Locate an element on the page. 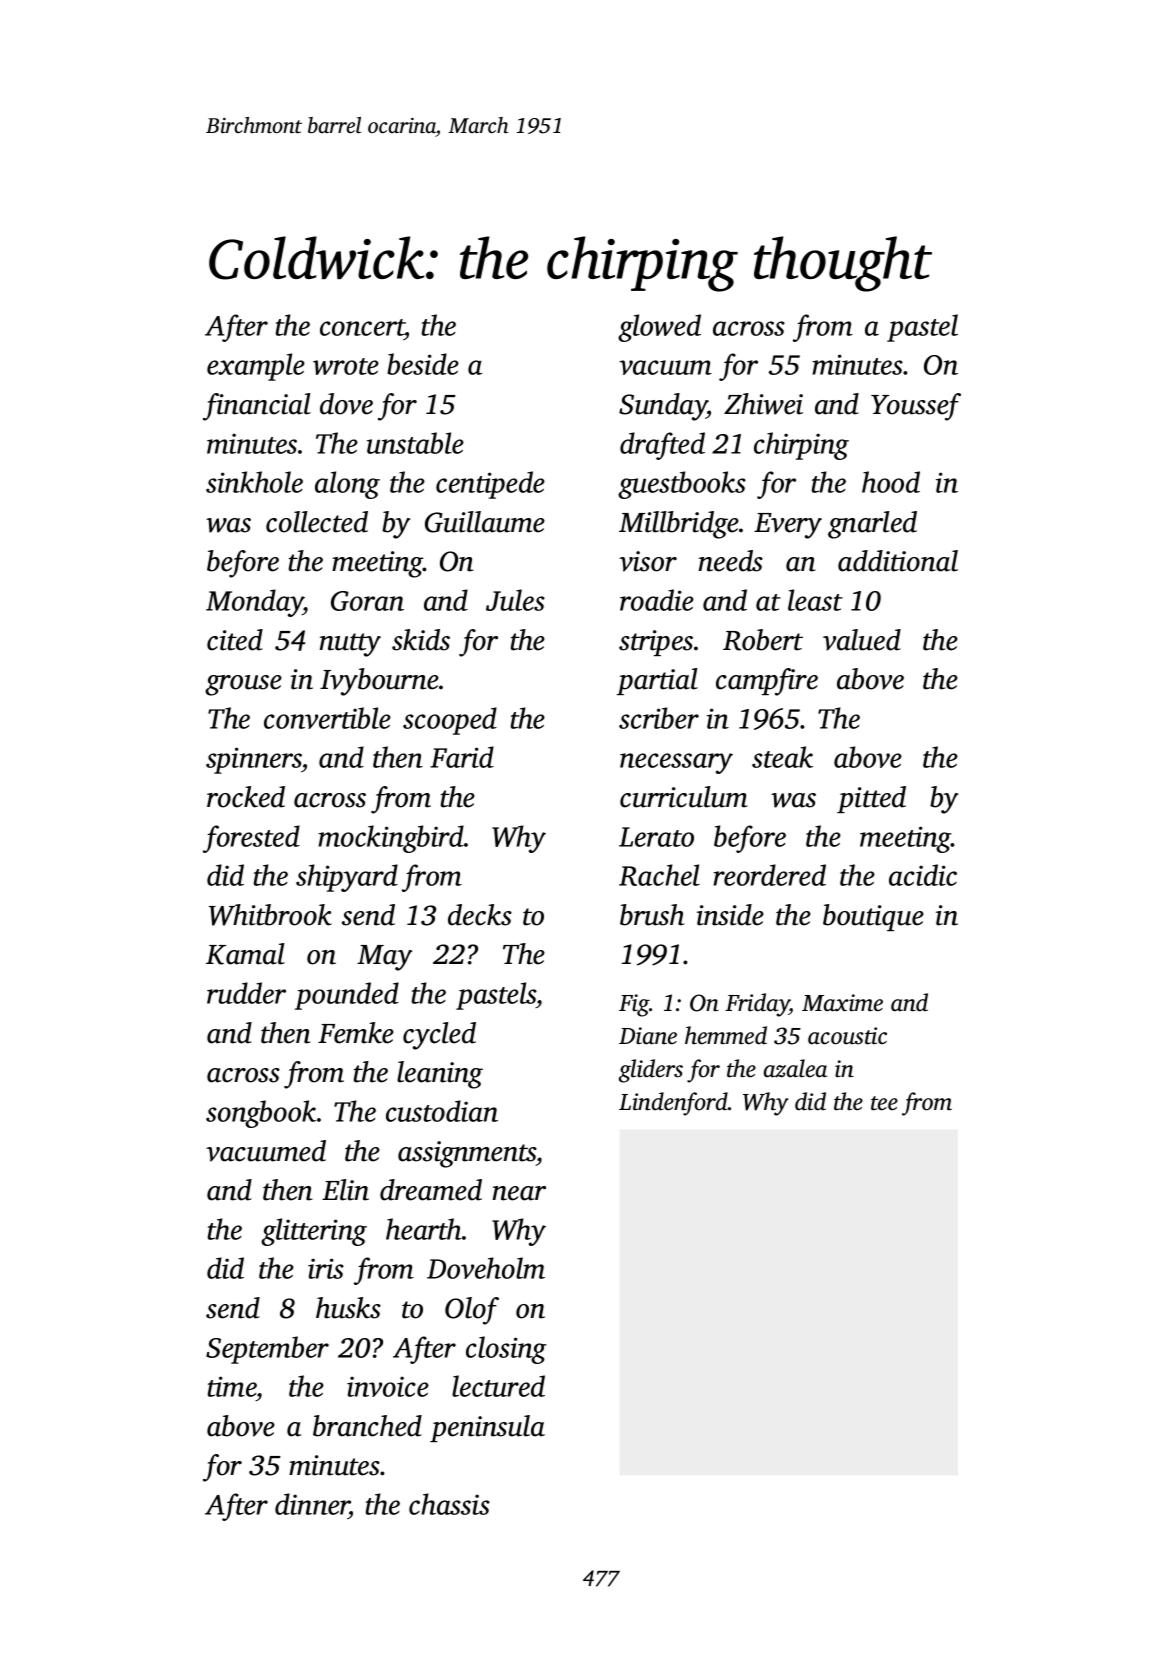  husks is located at coordinates (348, 1308).
